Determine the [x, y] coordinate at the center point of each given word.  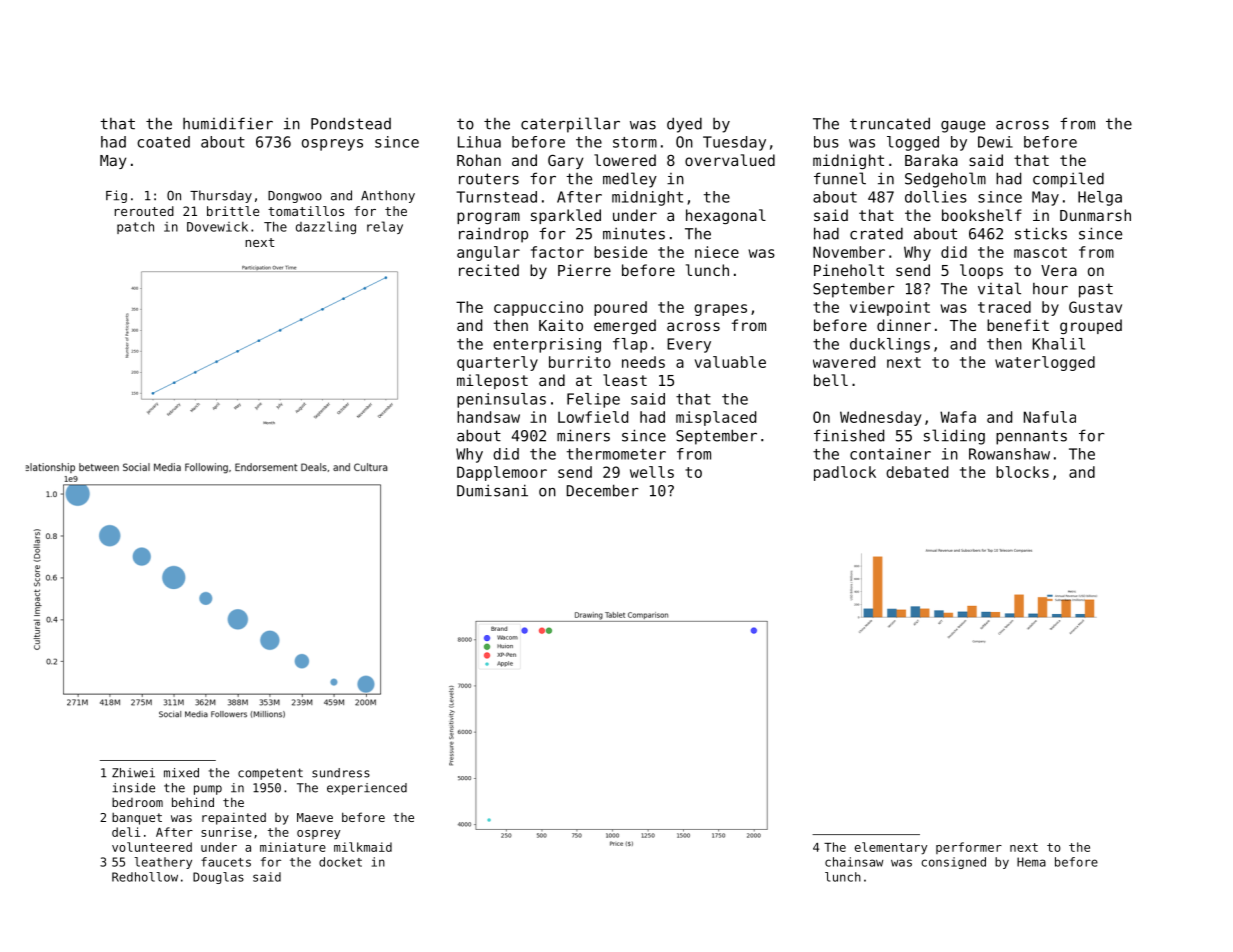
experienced [367, 789]
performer [969, 848]
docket [340, 862]
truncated [890, 123]
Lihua [479, 142]
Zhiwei [133, 773]
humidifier [228, 123]
